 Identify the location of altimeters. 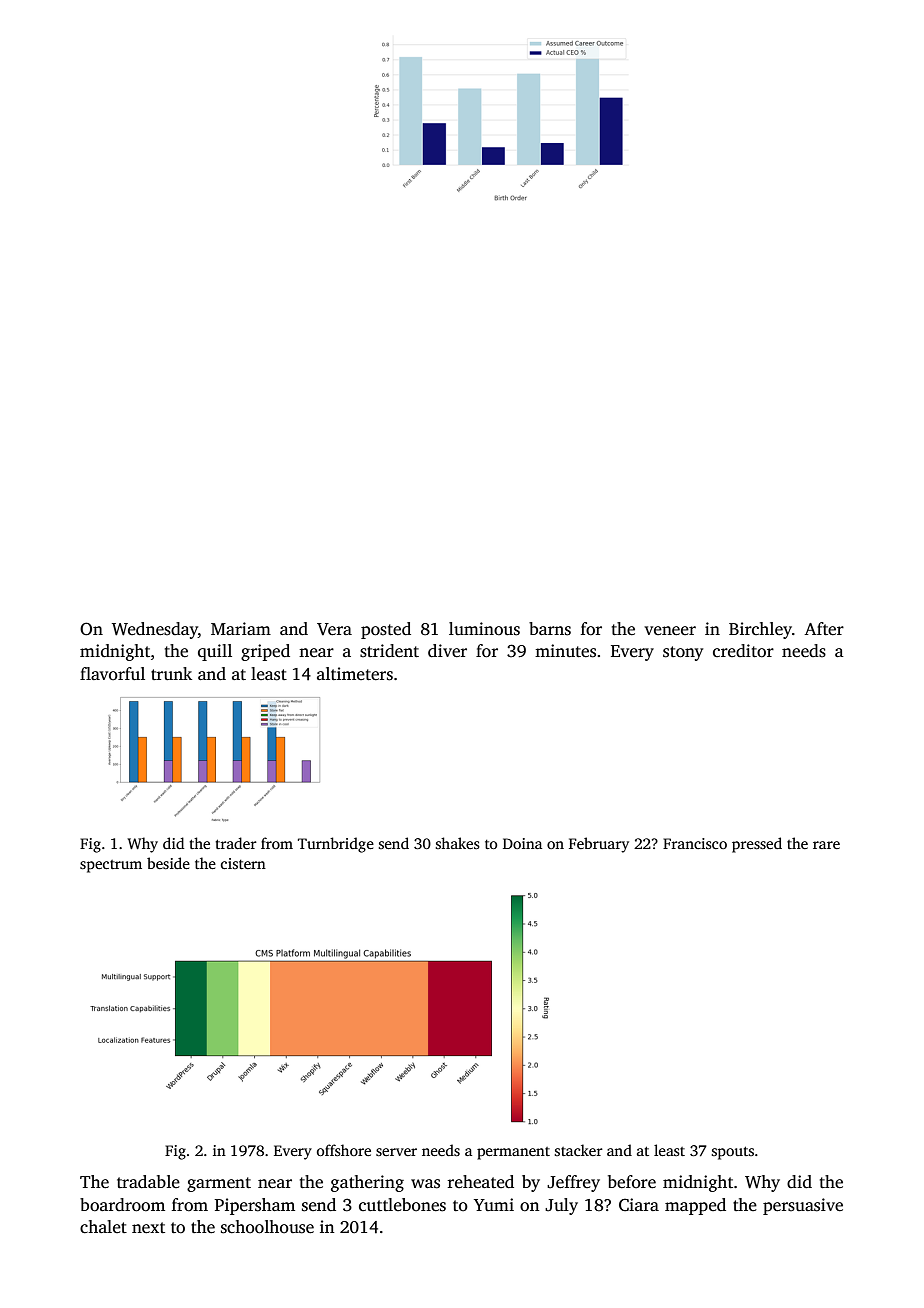
(355, 674).
